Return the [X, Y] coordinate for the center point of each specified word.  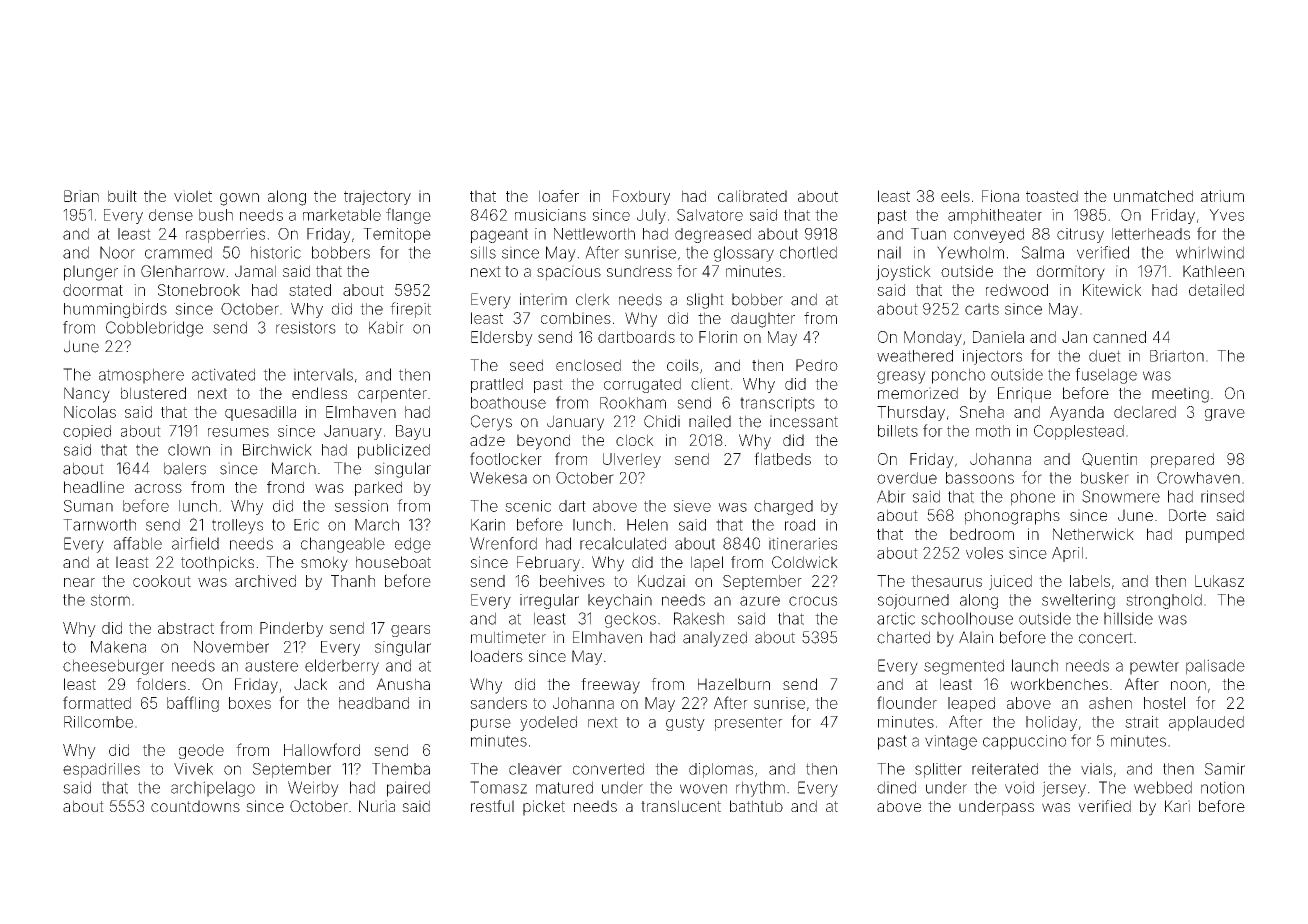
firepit [410, 310]
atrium [1222, 196]
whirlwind [1210, 252]
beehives [572, 581]
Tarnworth [99, 525]
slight [705, 301]
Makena [118, 647]
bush [216, 215]
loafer [559, 196]
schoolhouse [967, 618]
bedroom [982, 534]
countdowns [195, 806]
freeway [610, 686]
